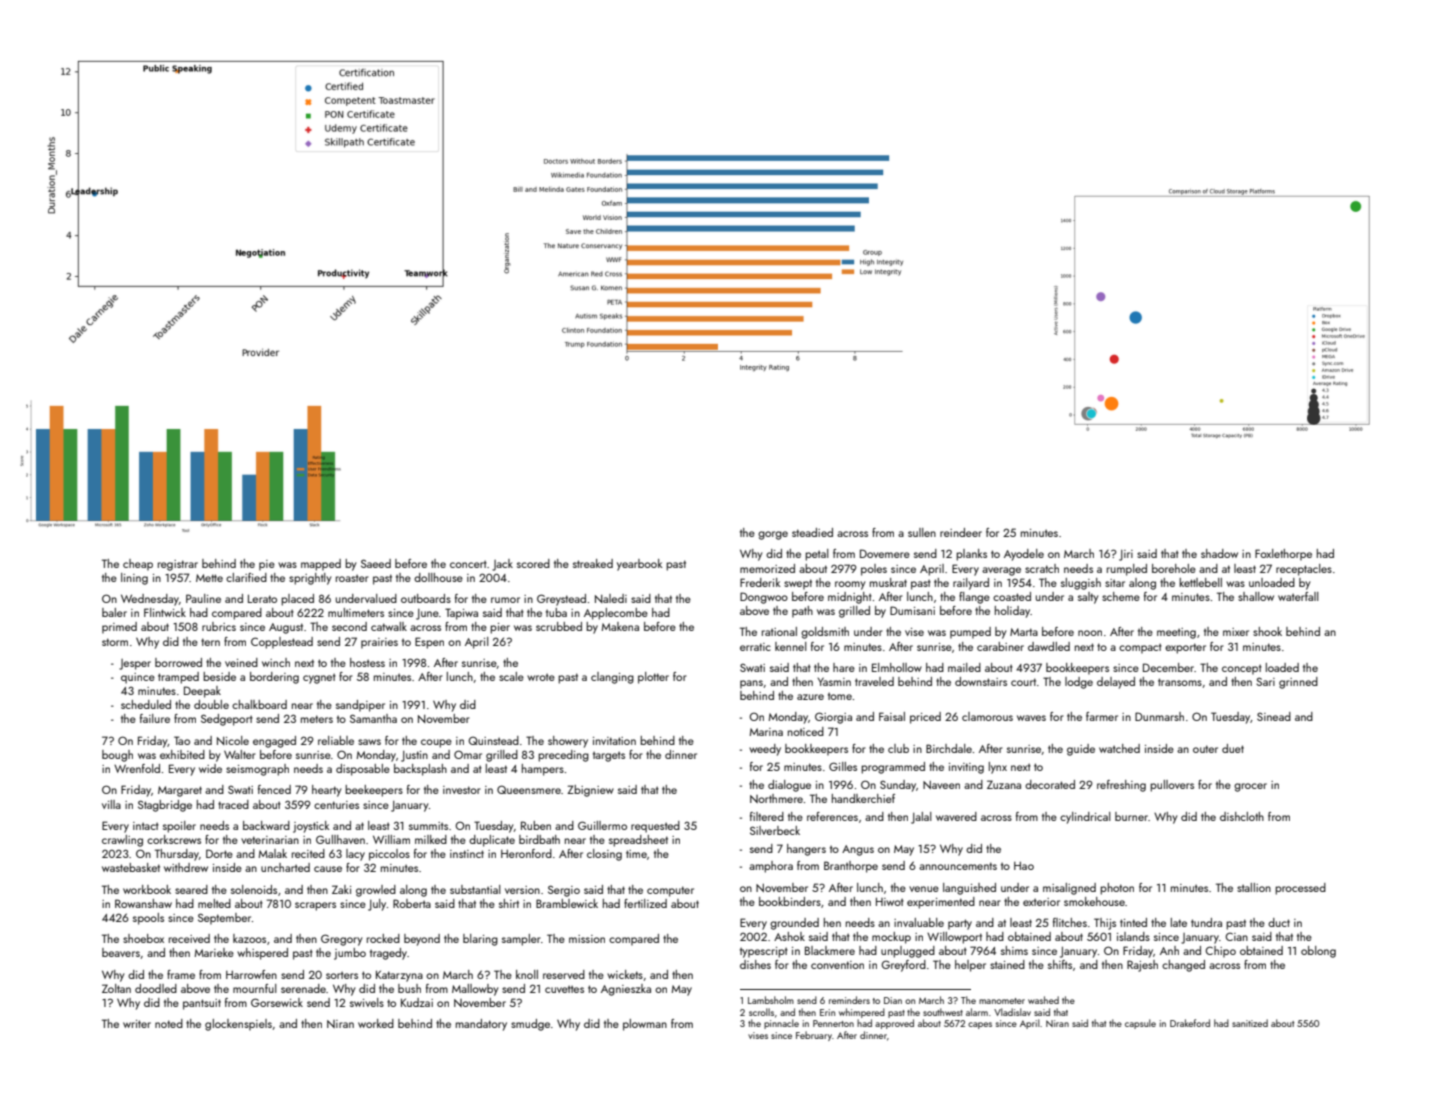  I want to click on glockenspiels, so click(238, 1025).
